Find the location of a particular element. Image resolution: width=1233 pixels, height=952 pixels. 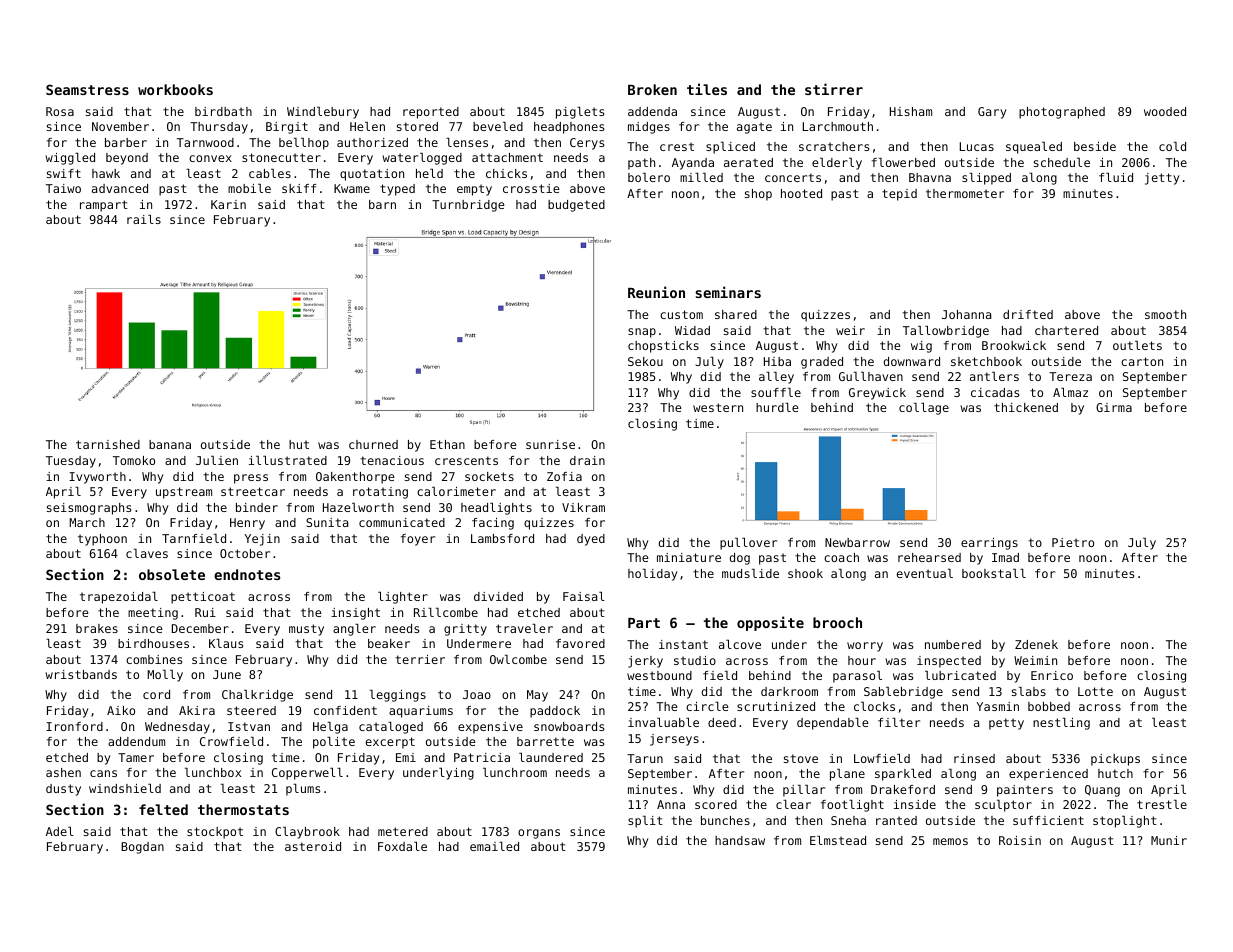

stirrer is located at coordinates (834, 89).
